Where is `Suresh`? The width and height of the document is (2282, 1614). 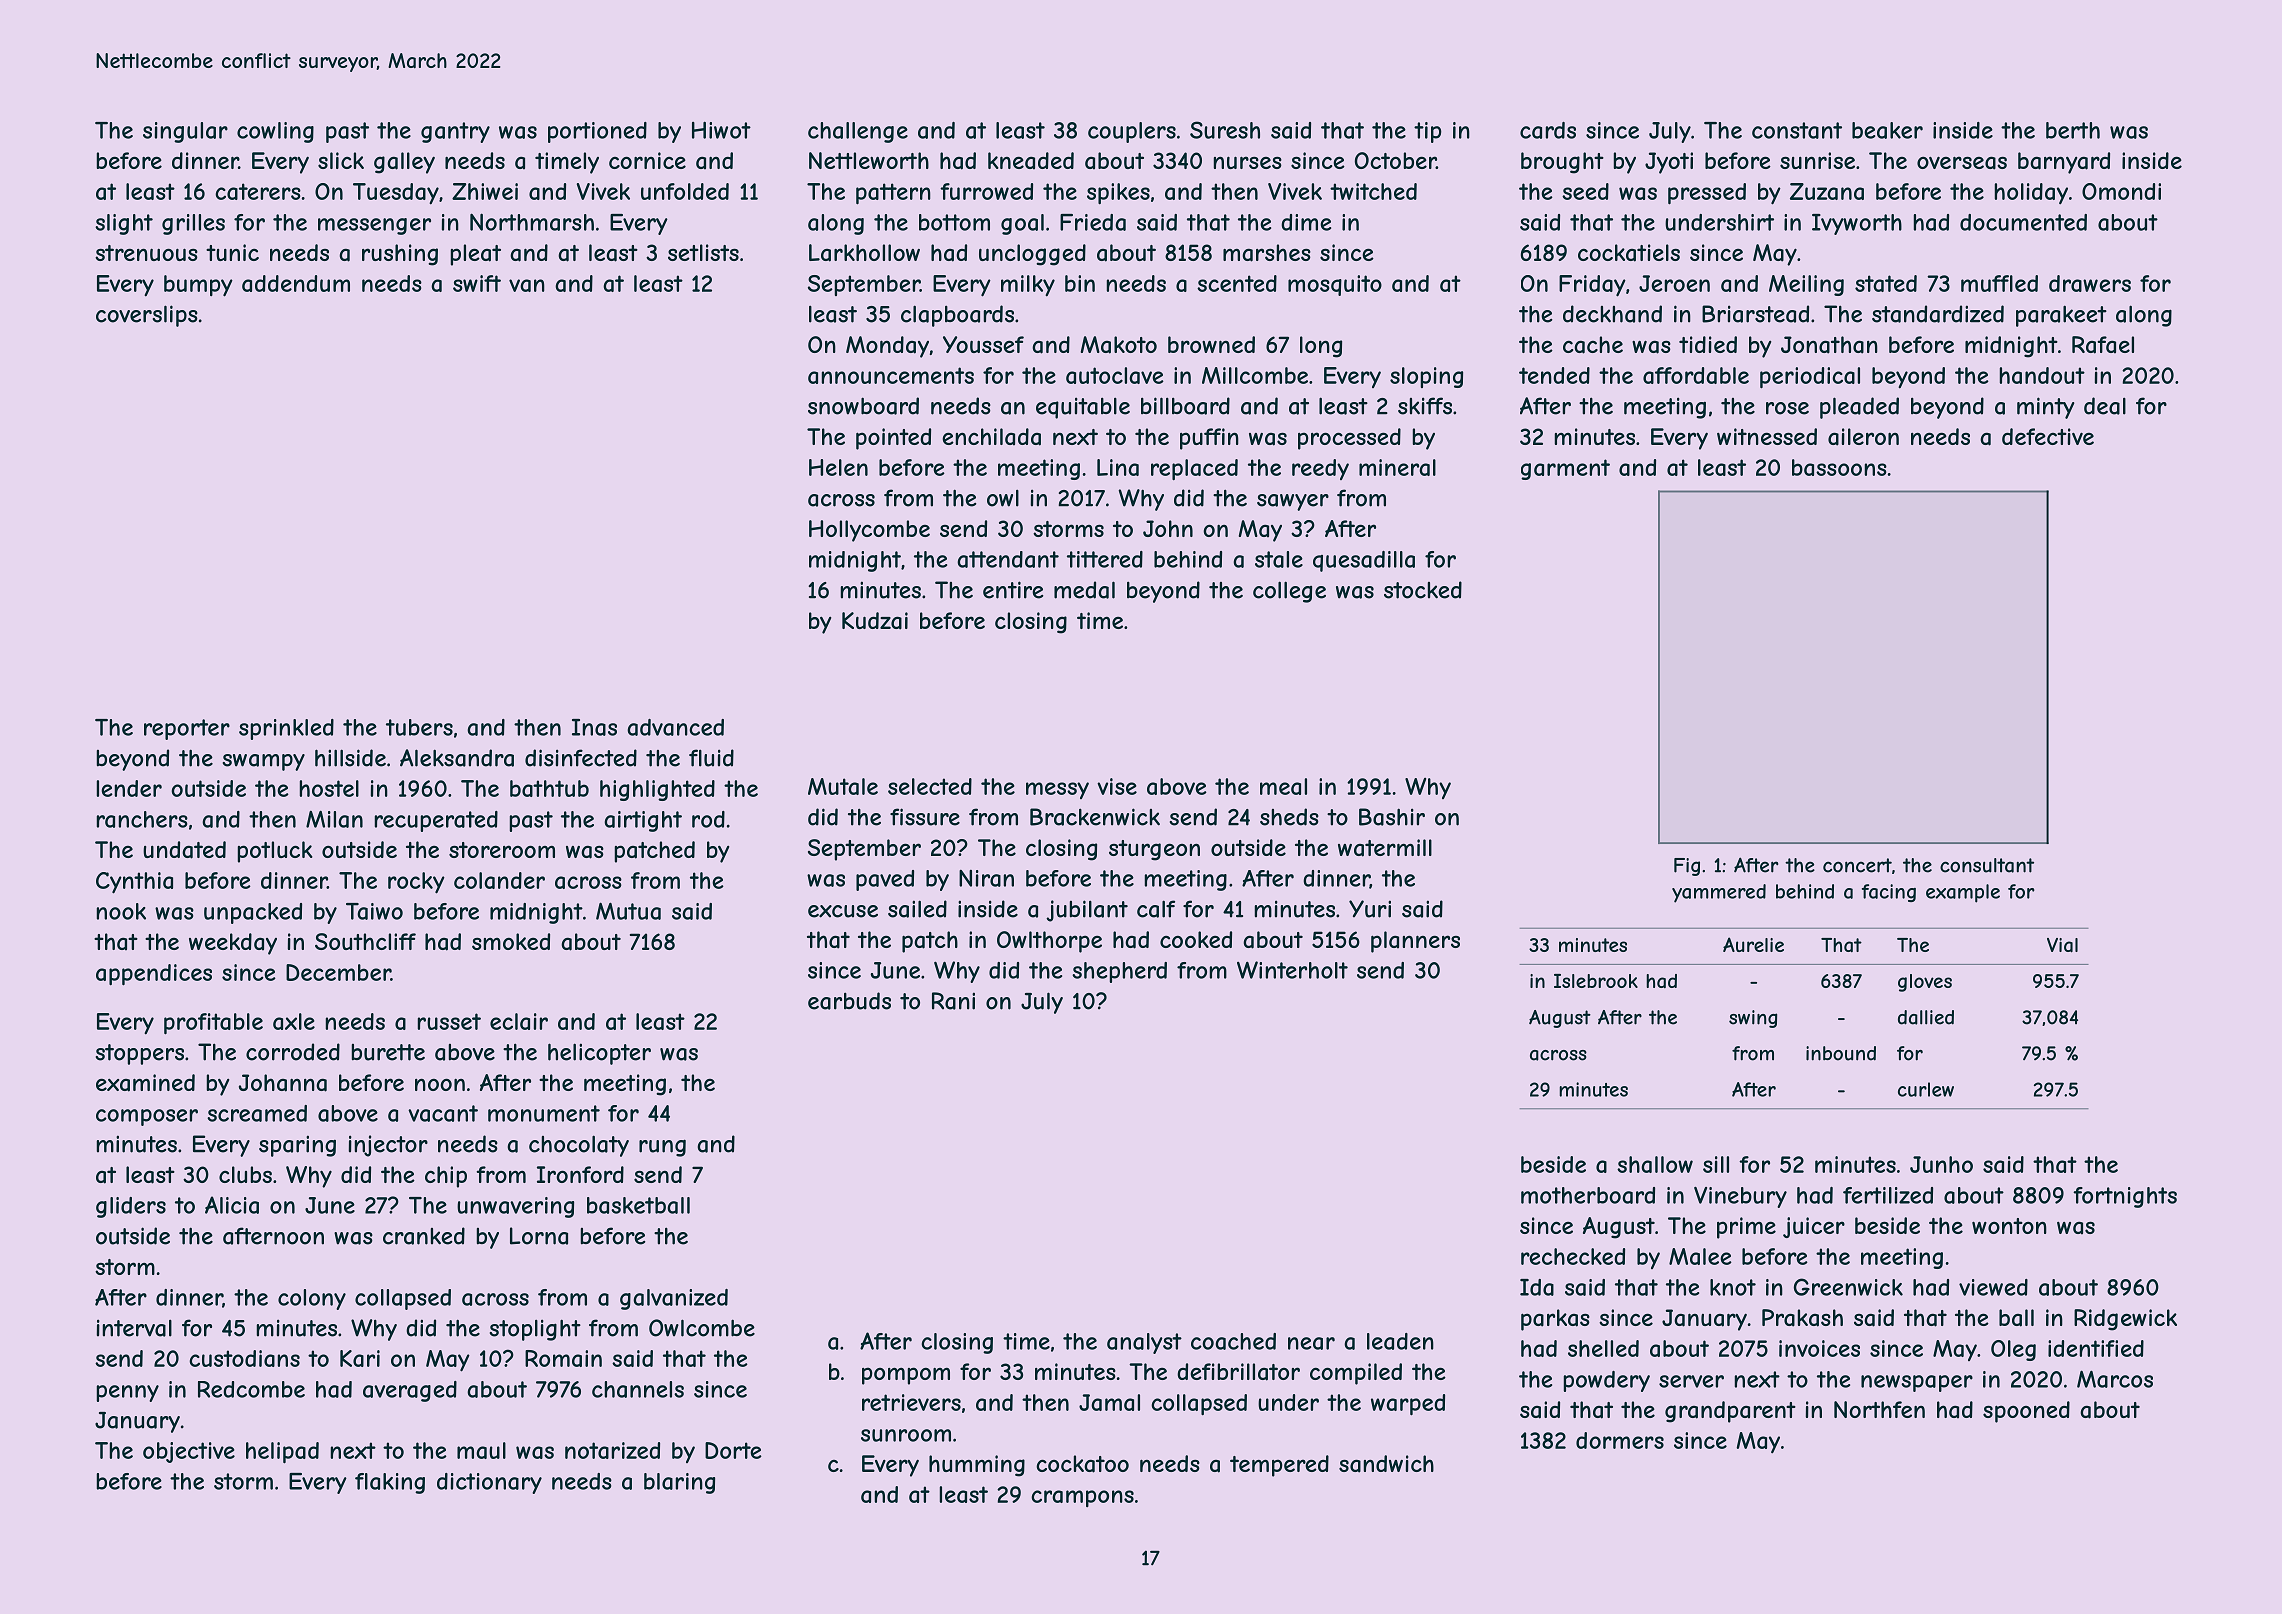
Suresh is located at coordinates (1225, 130).
